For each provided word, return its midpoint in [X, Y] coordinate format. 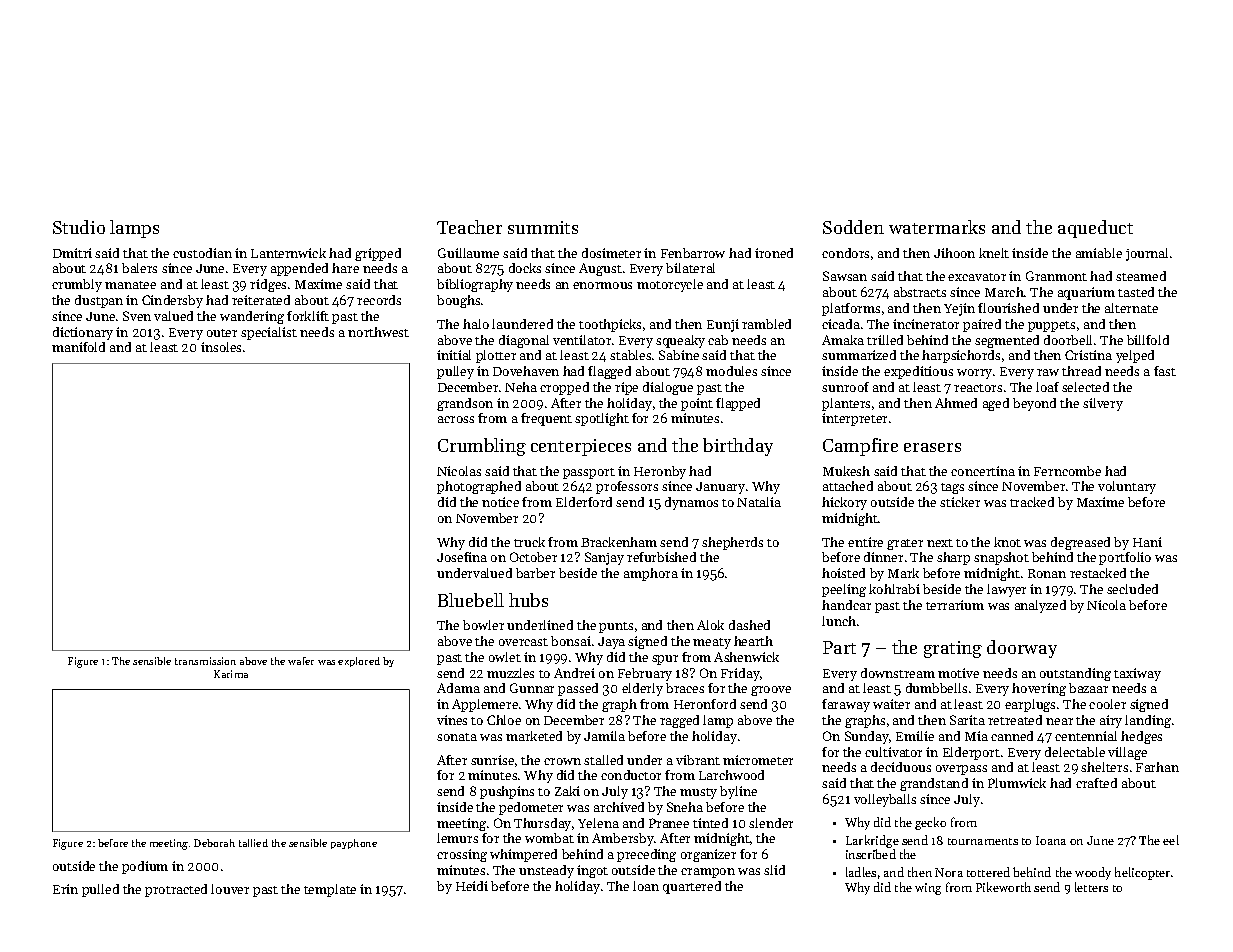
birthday [738, 447]
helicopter [1142, 873]
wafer [301, 661]
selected [1085, 387]
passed [578, 689]
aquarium [1086, 293]
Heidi [472, 886]
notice [500, 502]
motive [958, 673]
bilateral [690, 268]
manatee [130, 285]
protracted [176, 890]
